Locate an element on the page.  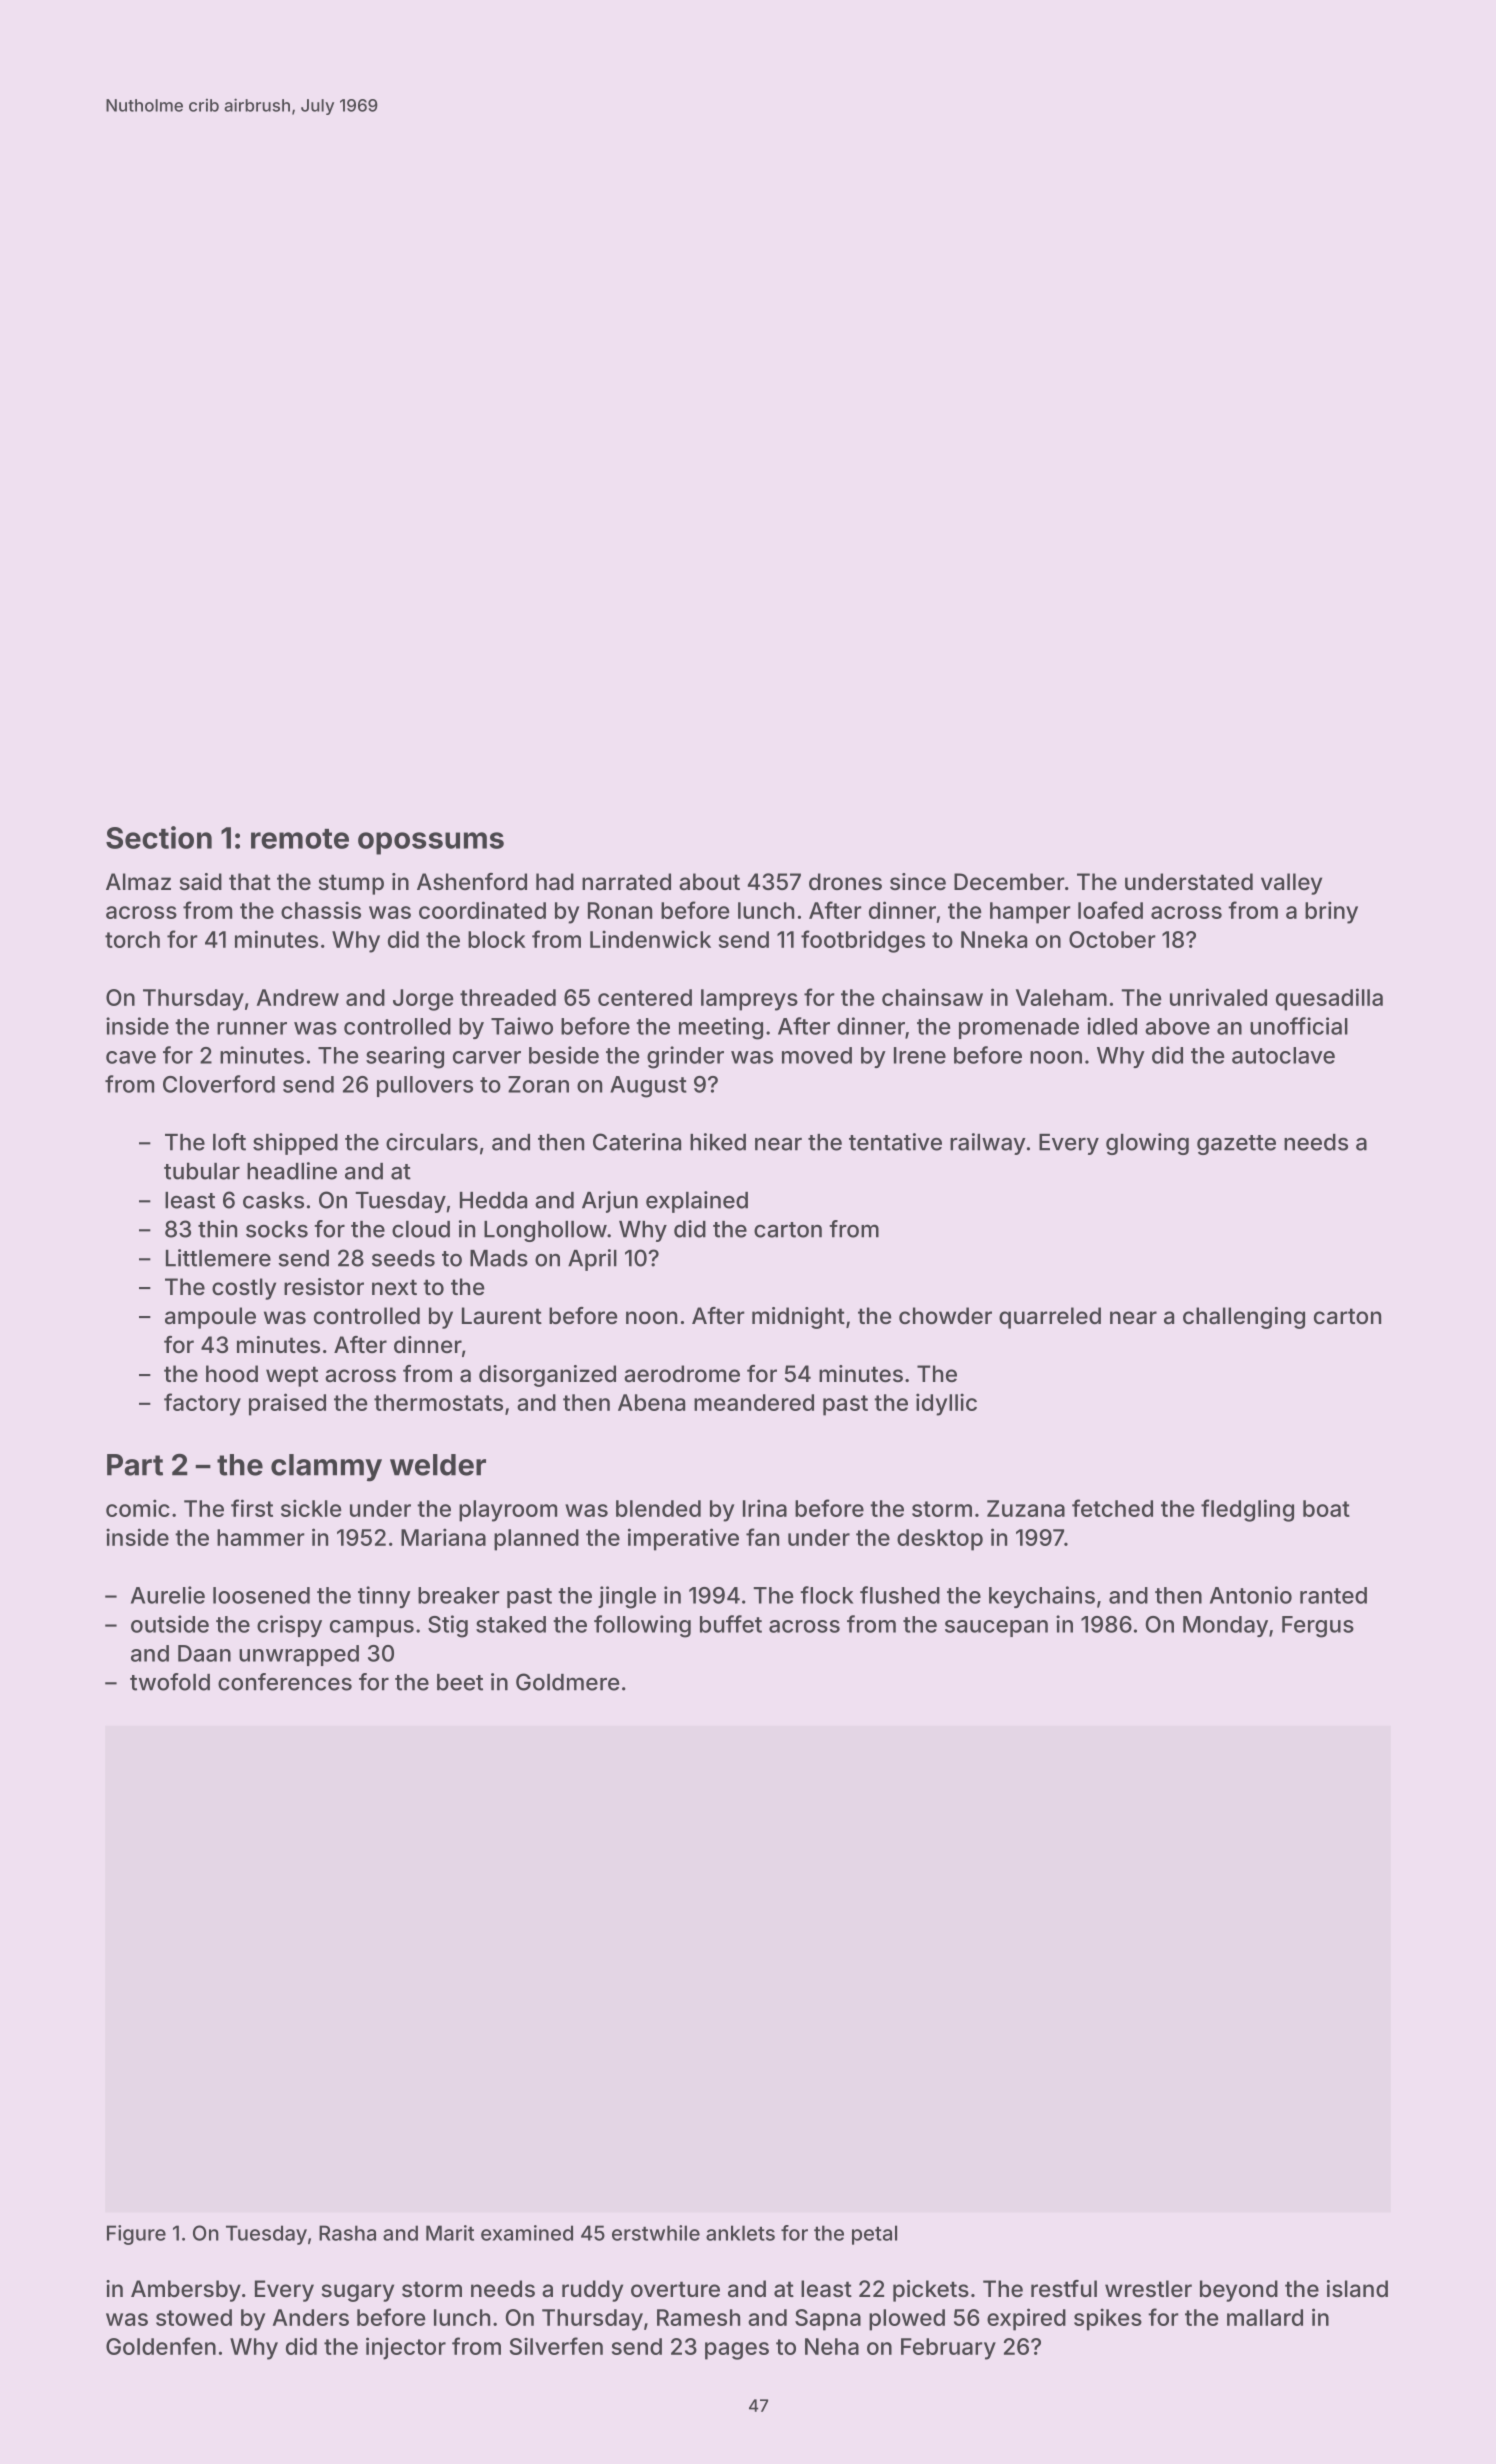
loafed is located at coordinates (1110, 910).
